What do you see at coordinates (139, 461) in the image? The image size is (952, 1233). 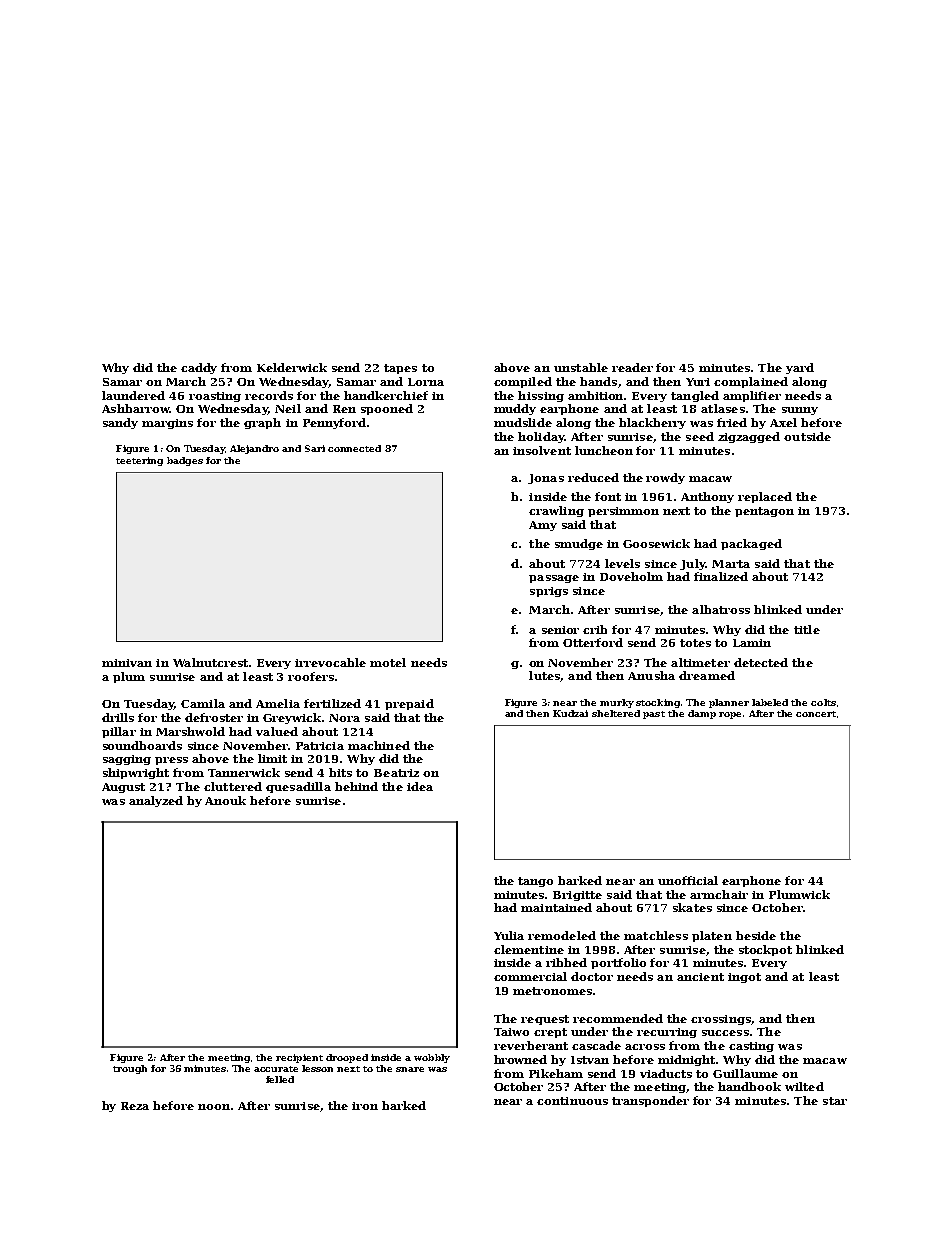 I see `teetering` at bounding box center [139, 461].
